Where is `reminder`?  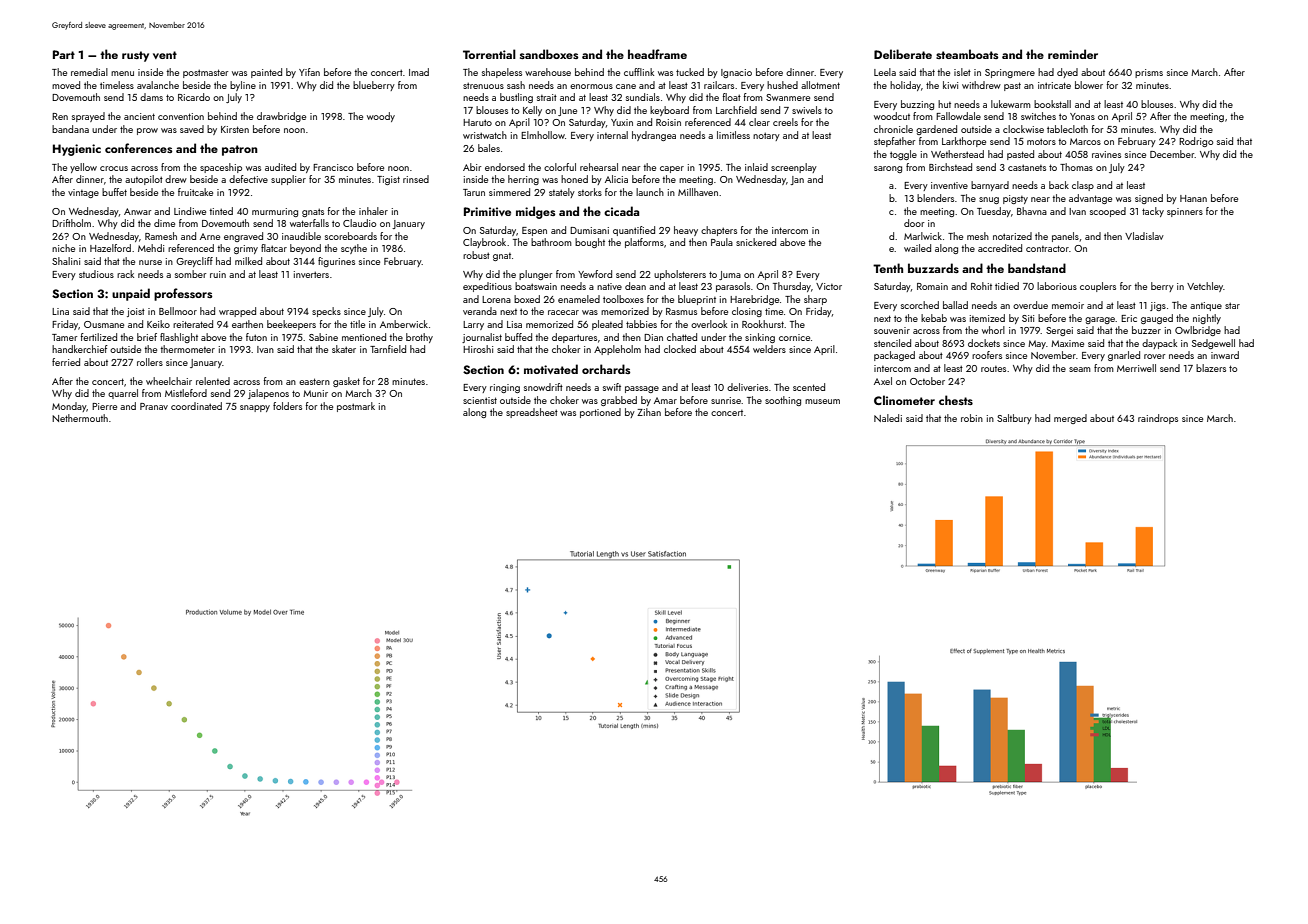 reminder is located at coordinates (1073, 54).
